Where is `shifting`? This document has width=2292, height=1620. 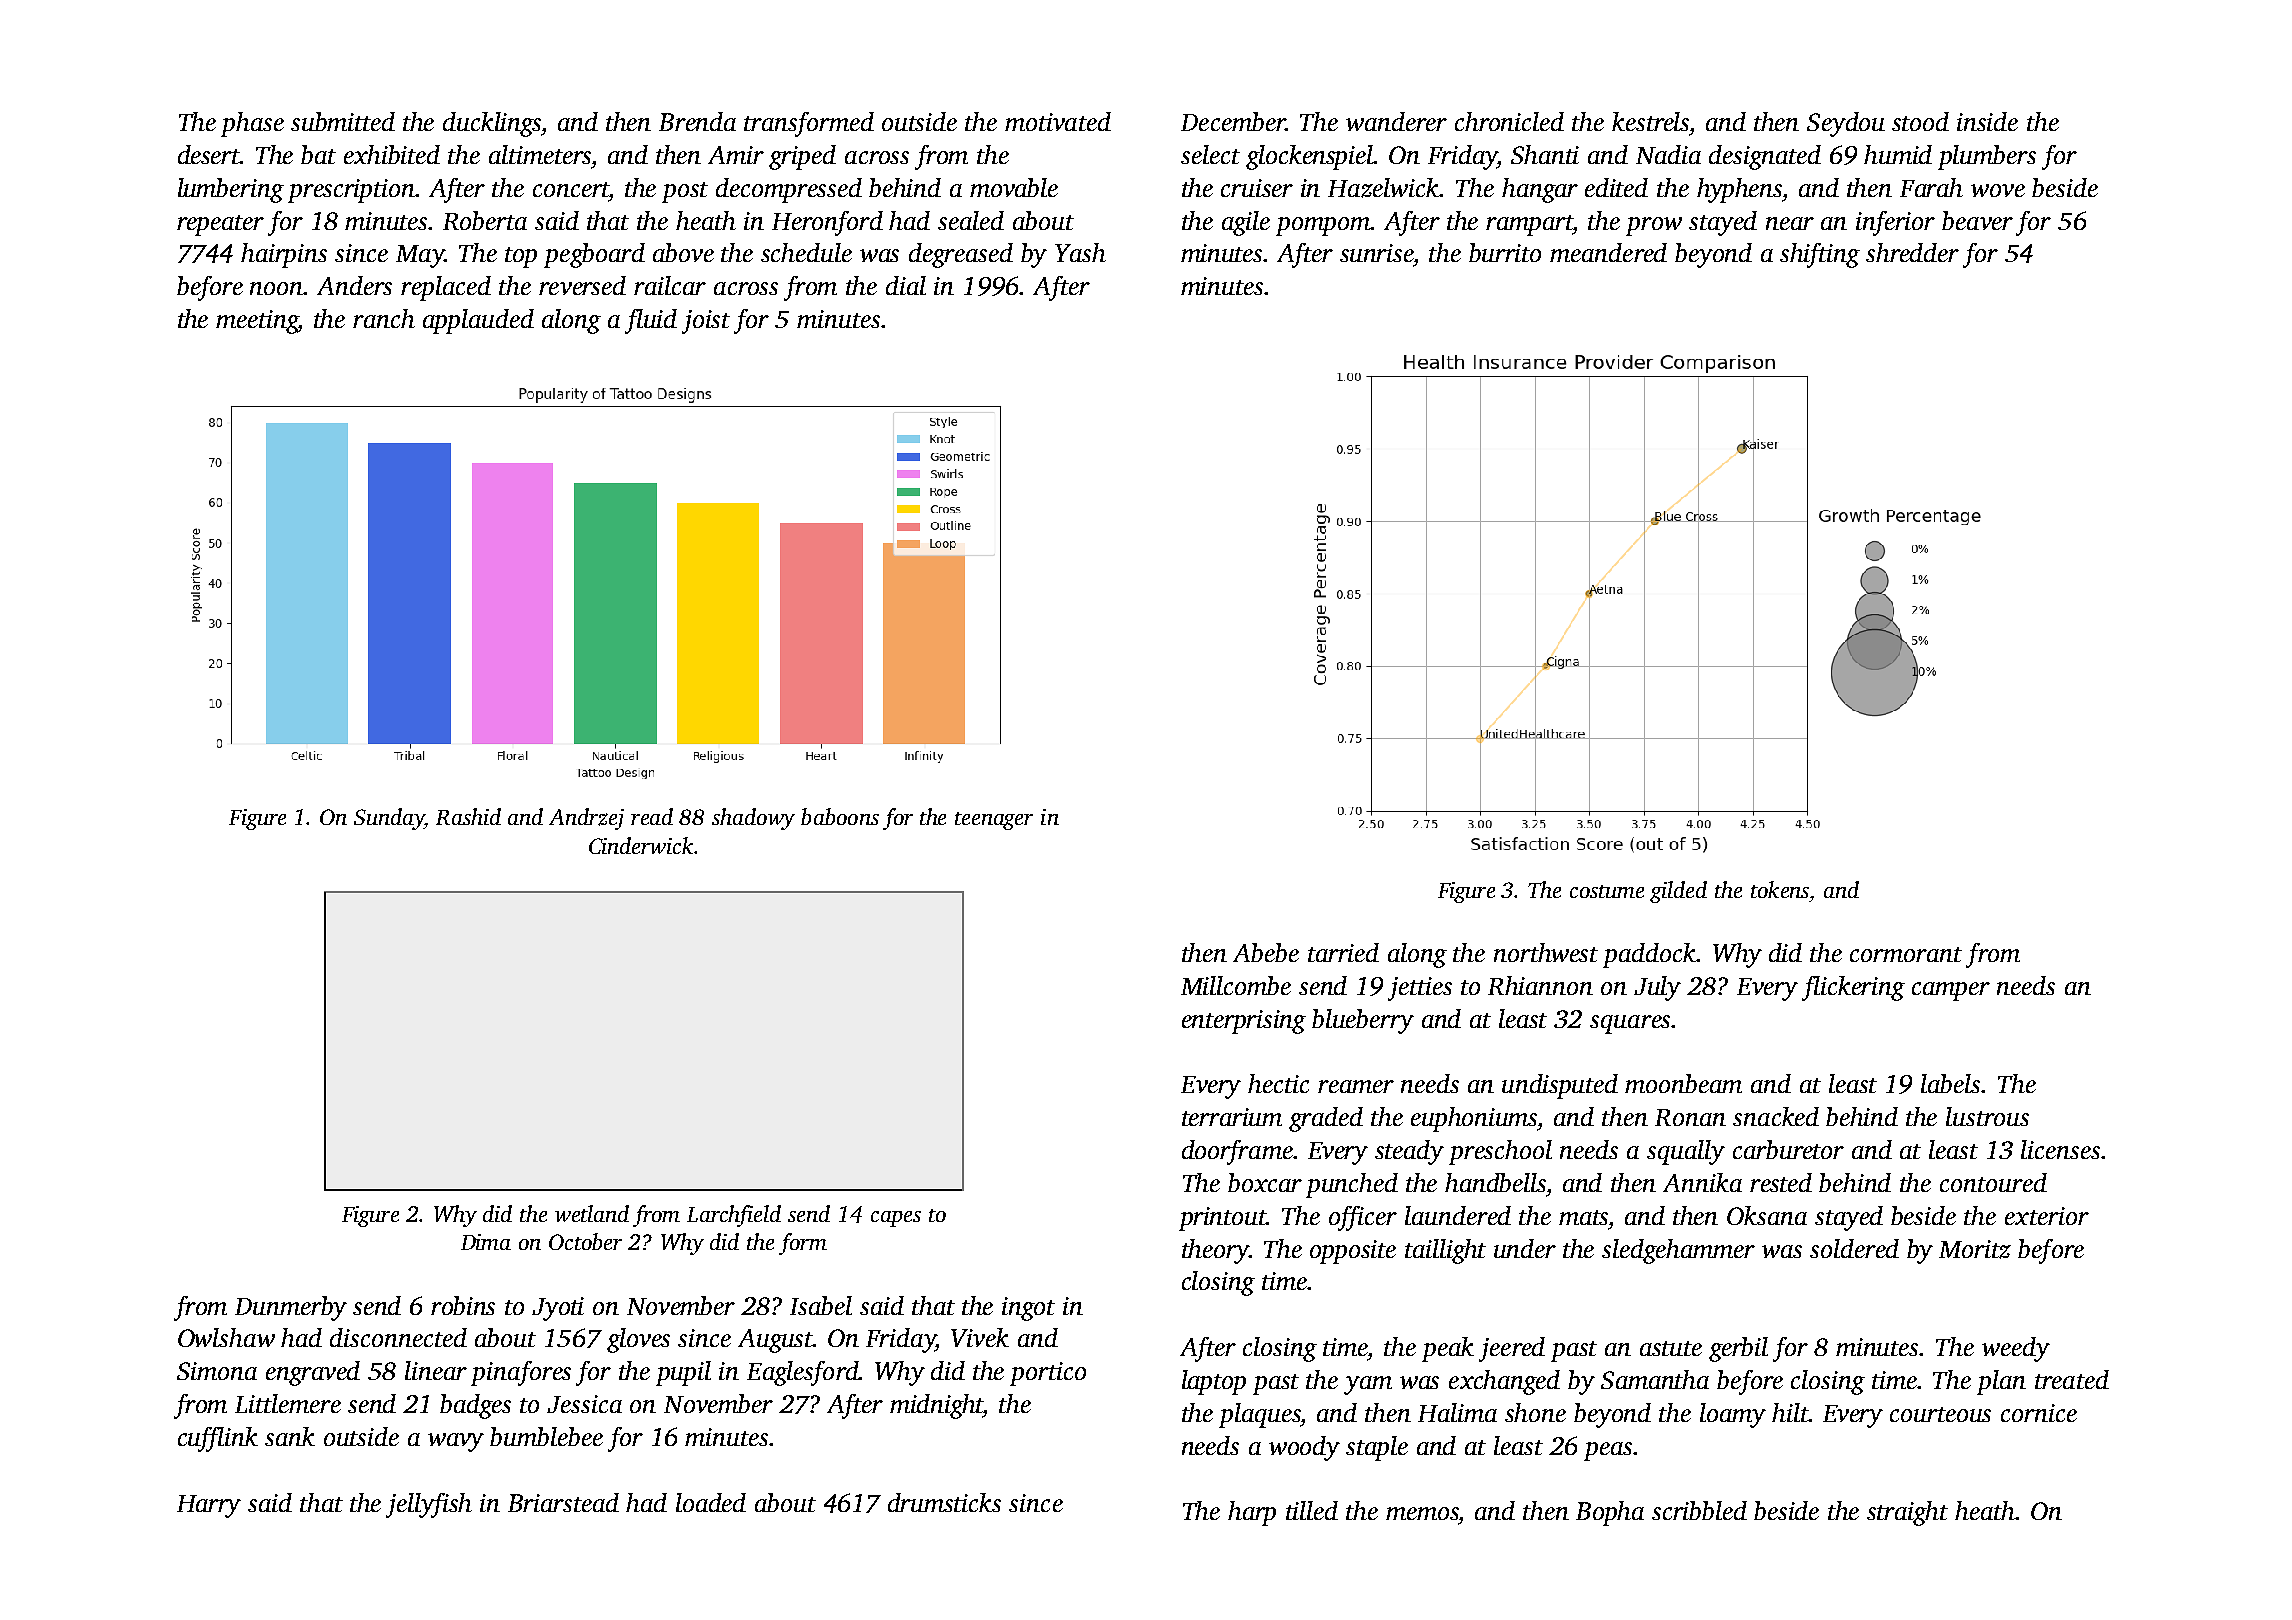 shifting is located at coordinates (1820, 255).
